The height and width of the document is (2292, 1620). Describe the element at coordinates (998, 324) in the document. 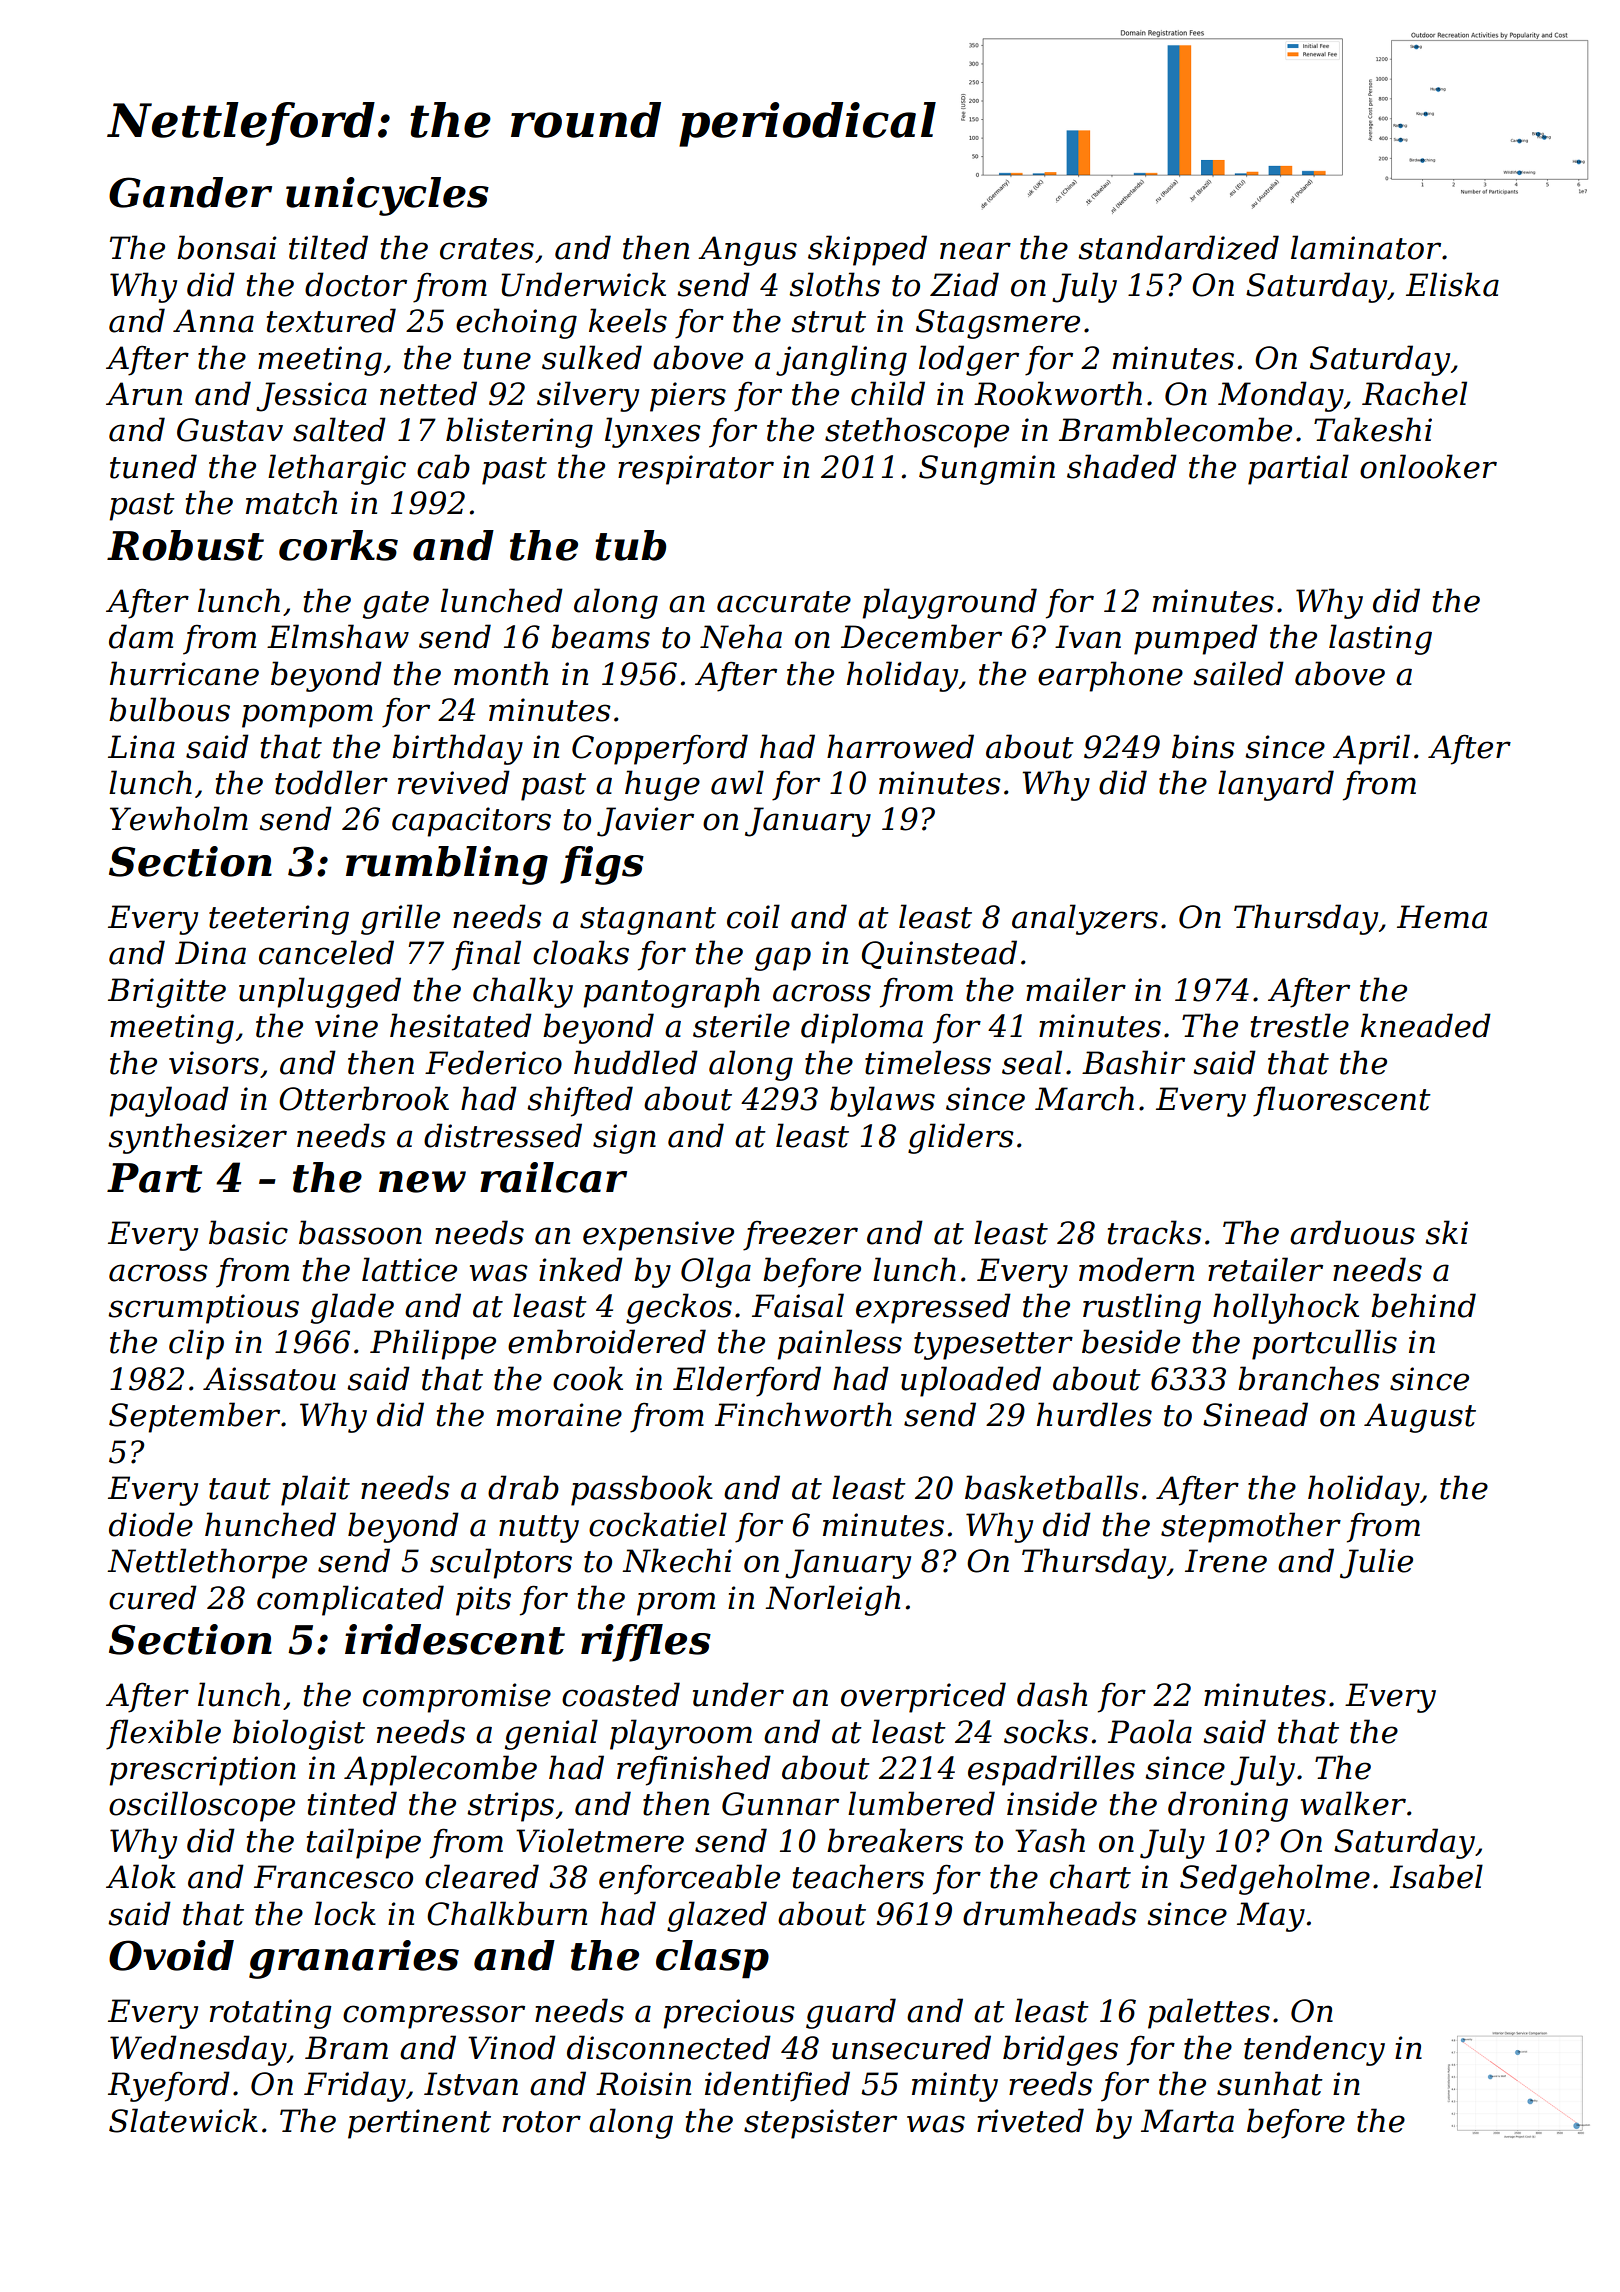

I see `Stagsmere` at that location.
